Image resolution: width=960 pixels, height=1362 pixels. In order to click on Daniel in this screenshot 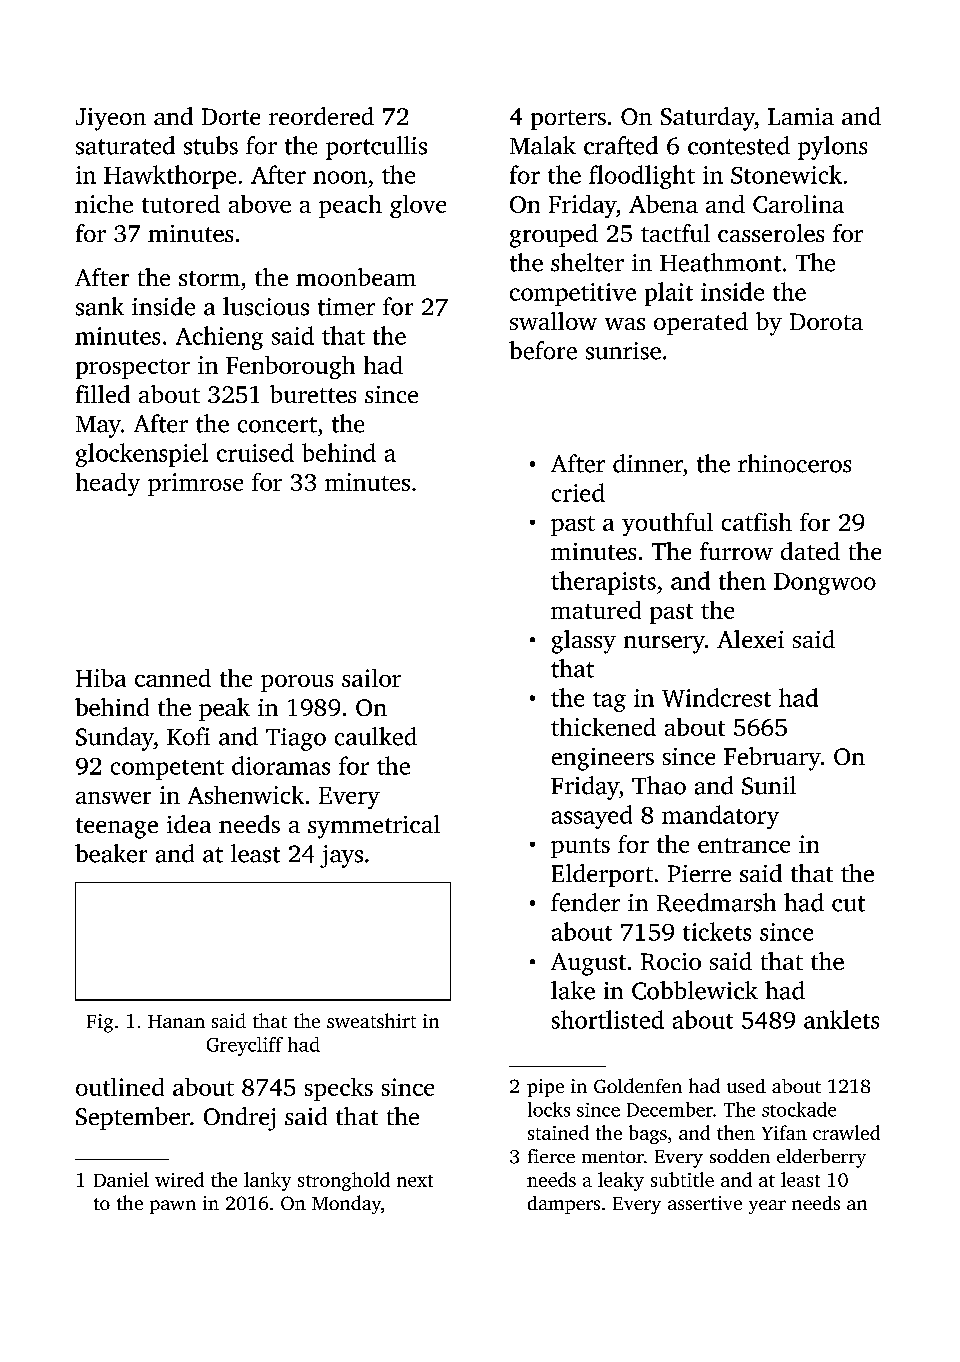, I will do `click(121, 1179)`.
